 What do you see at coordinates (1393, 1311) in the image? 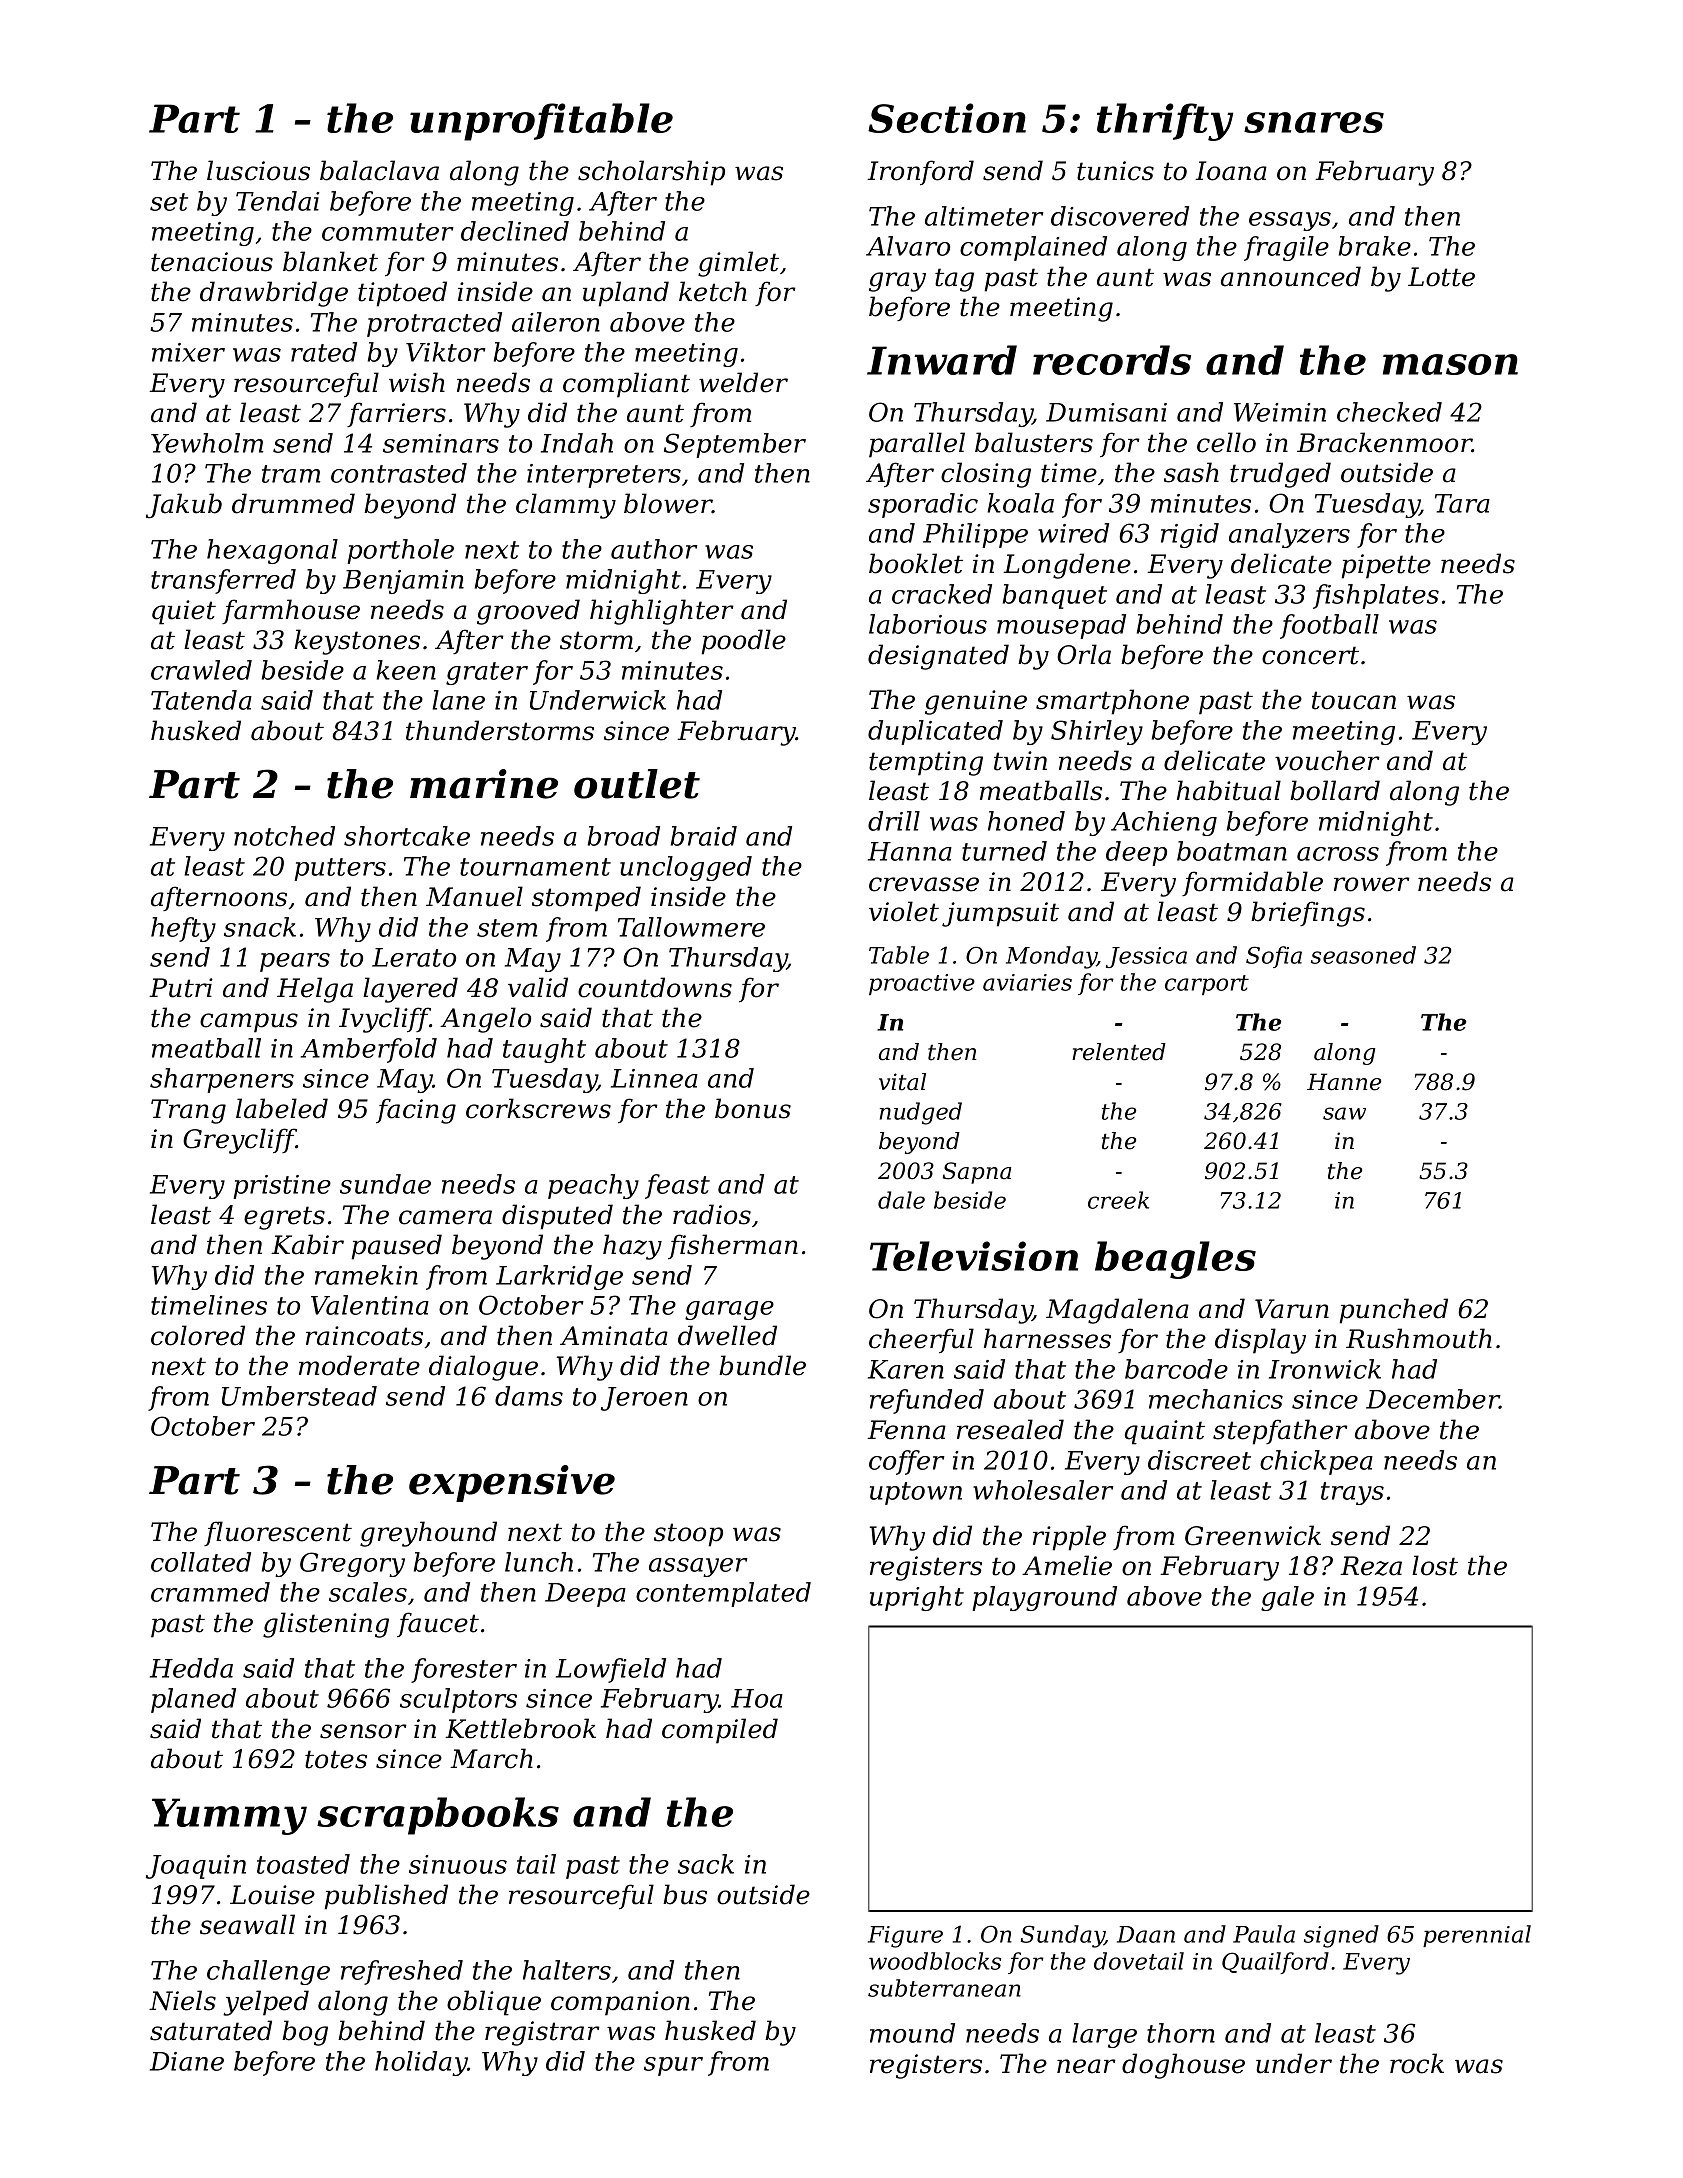
I see `punched` at bounding box center [1393, 1311].
